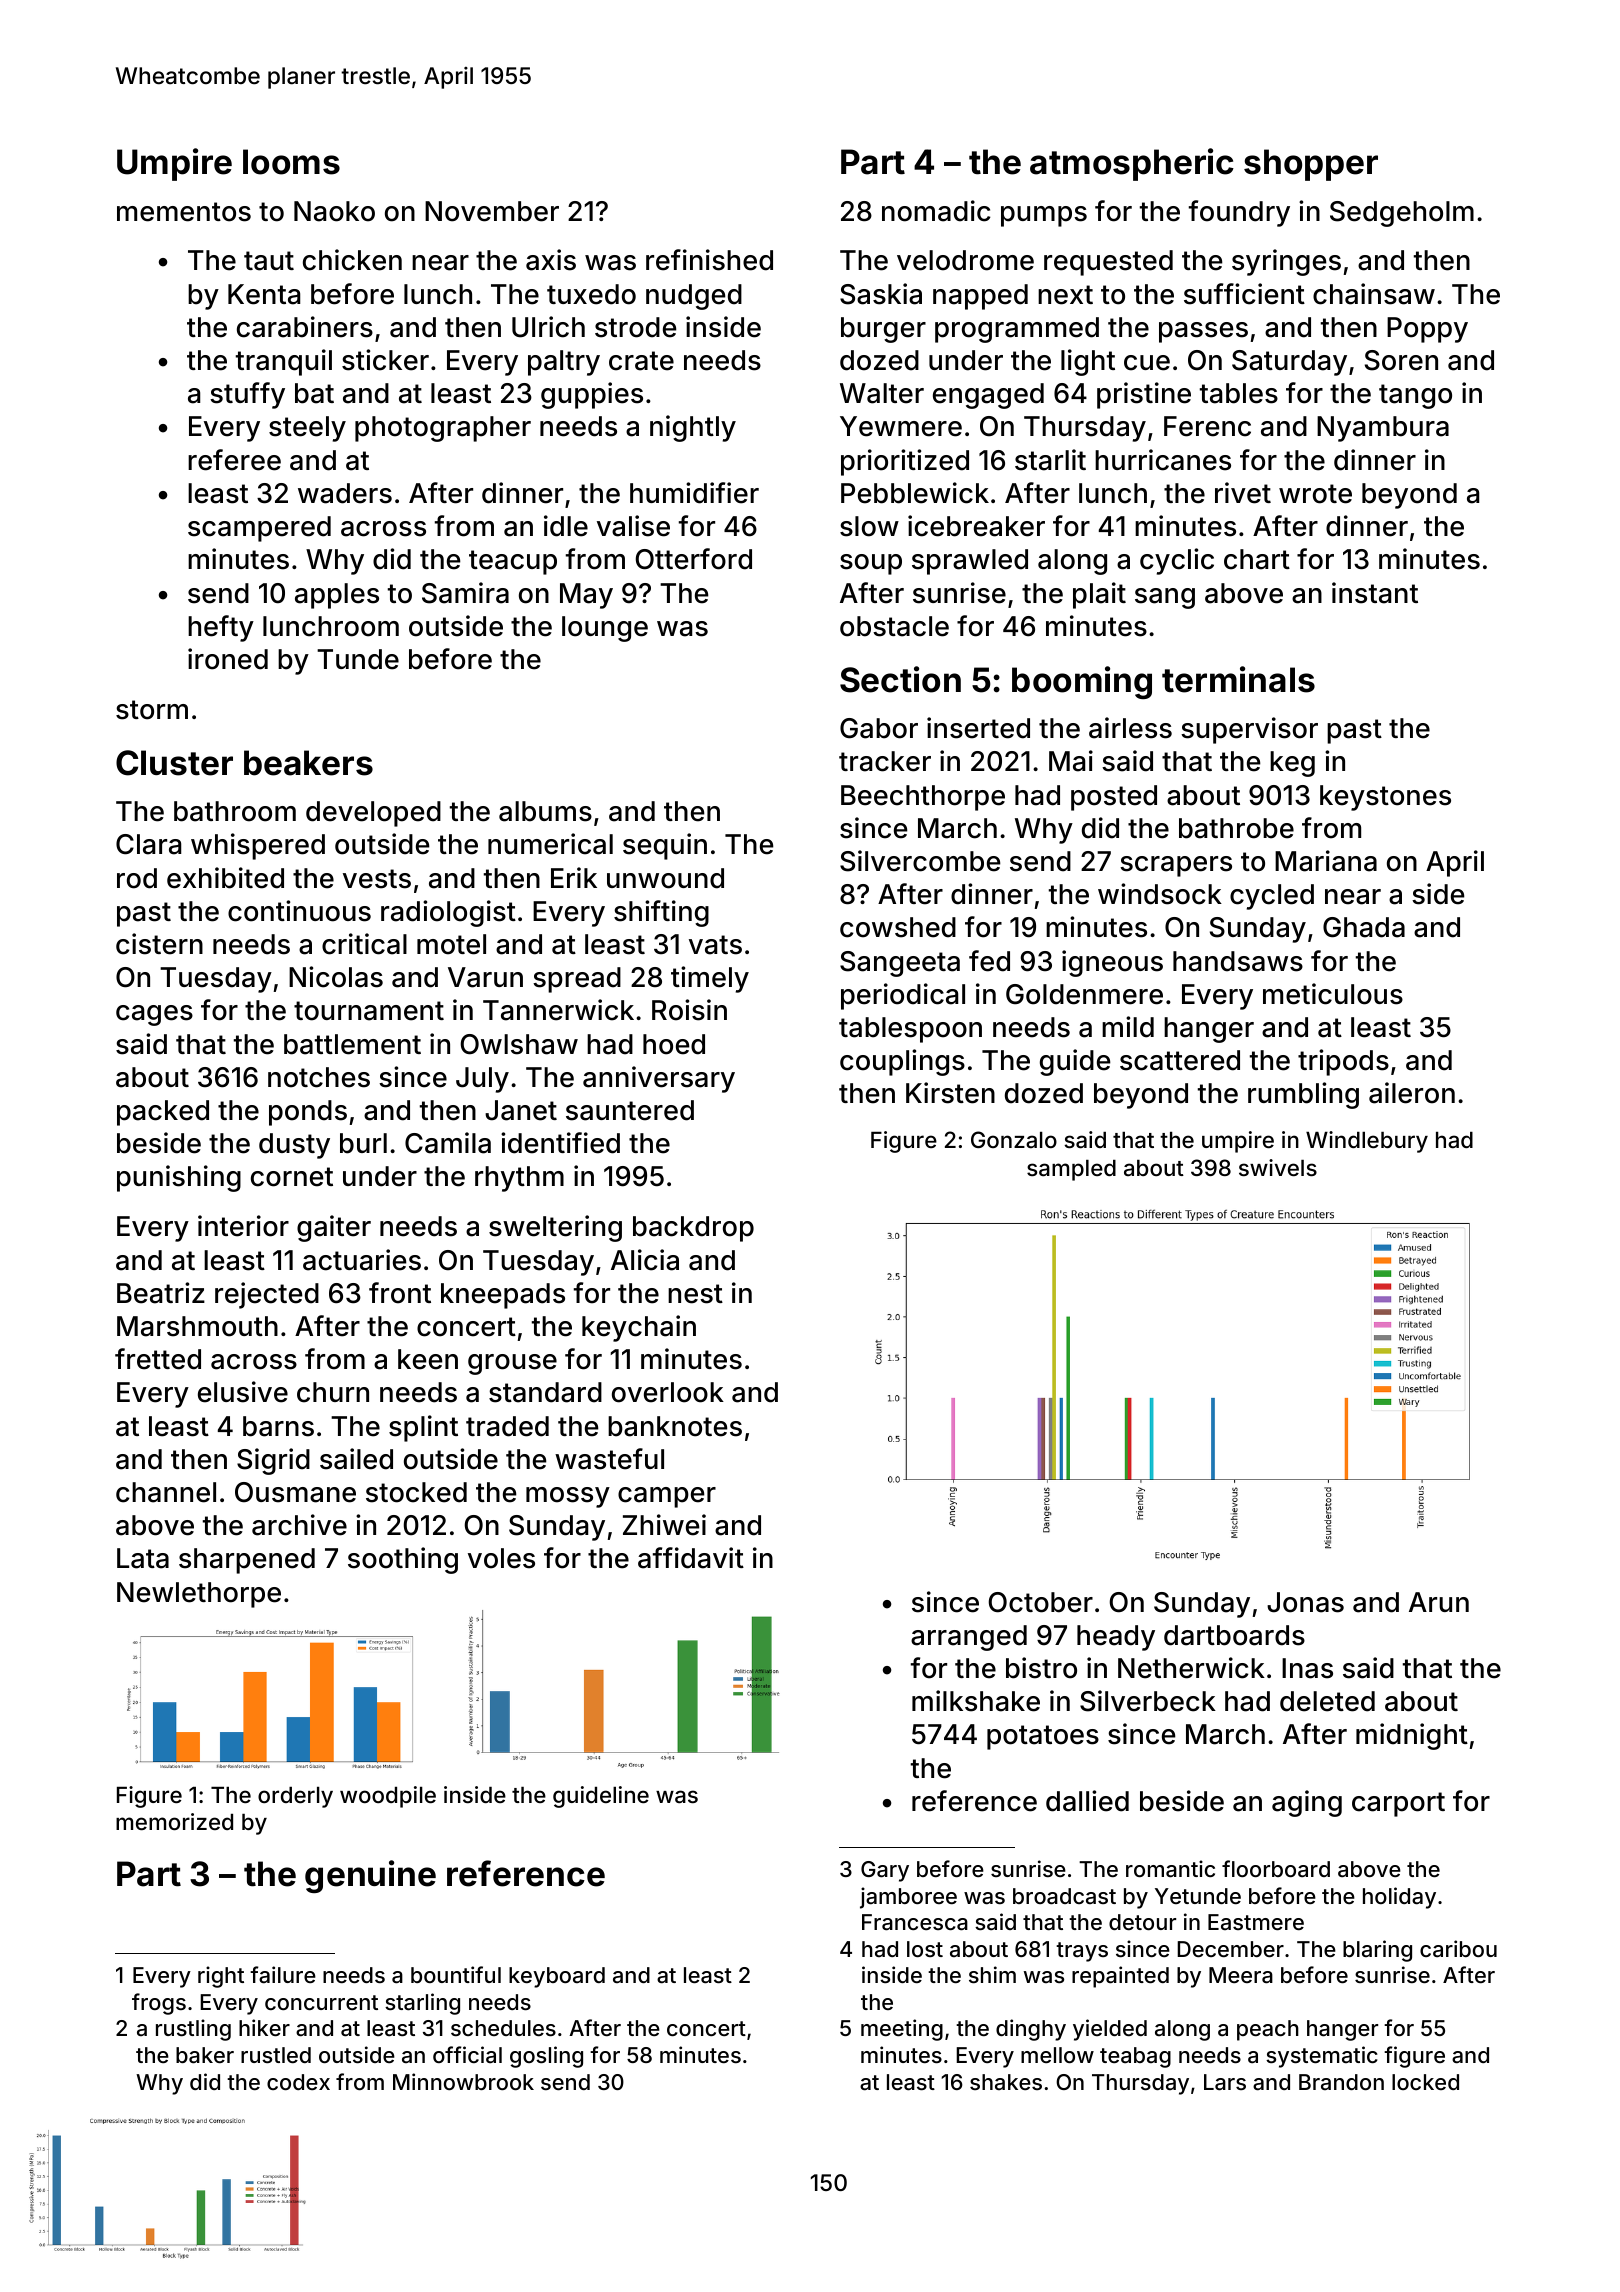 This screenshot has width=1620, height=2292. Describe the element at coordinates (179, 1178) in the screenshot. I see `punishing` at that location.
